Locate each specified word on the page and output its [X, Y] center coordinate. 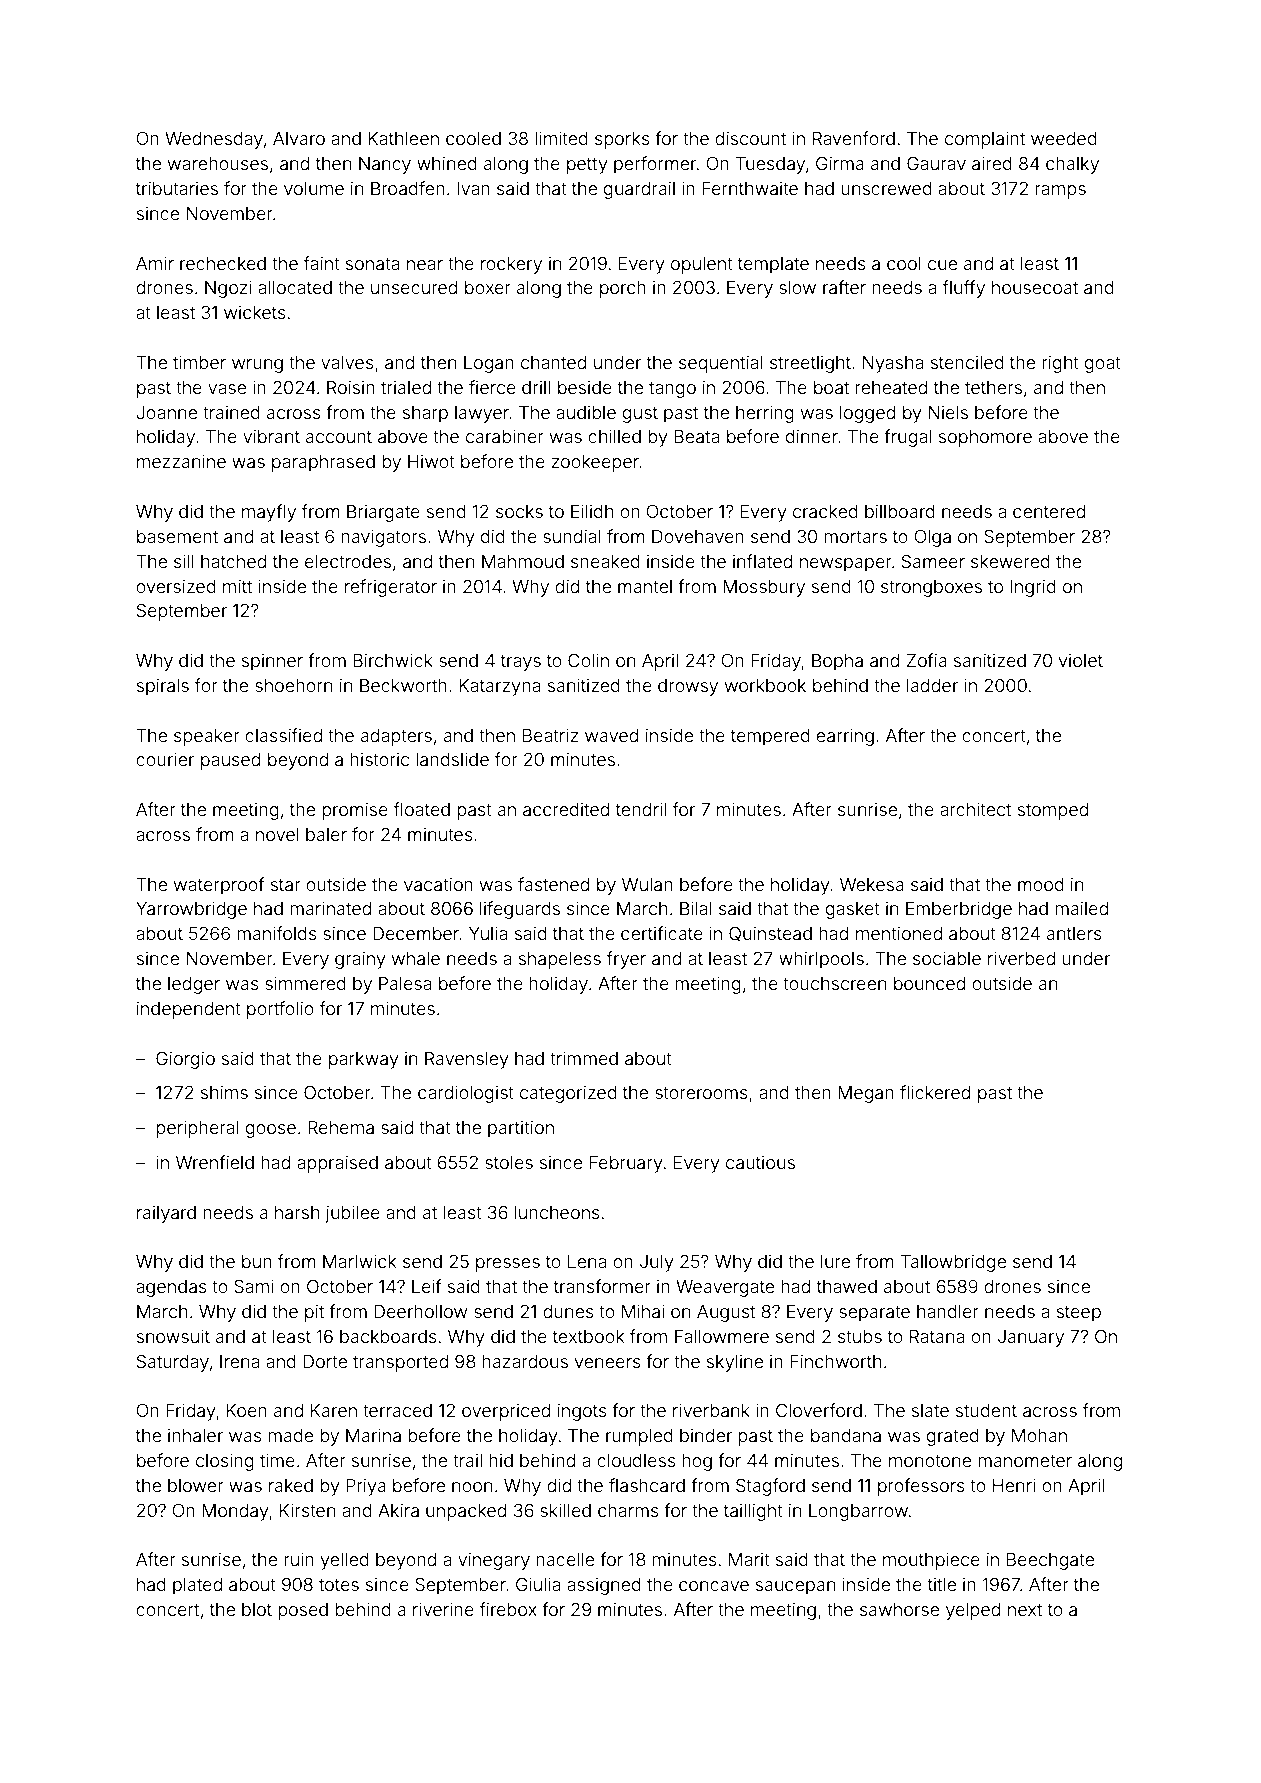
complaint [985, 140]
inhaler [195, 1435]
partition [521, 1129]
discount [750, 138]
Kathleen [403, 138]
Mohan [1039, 1435]
